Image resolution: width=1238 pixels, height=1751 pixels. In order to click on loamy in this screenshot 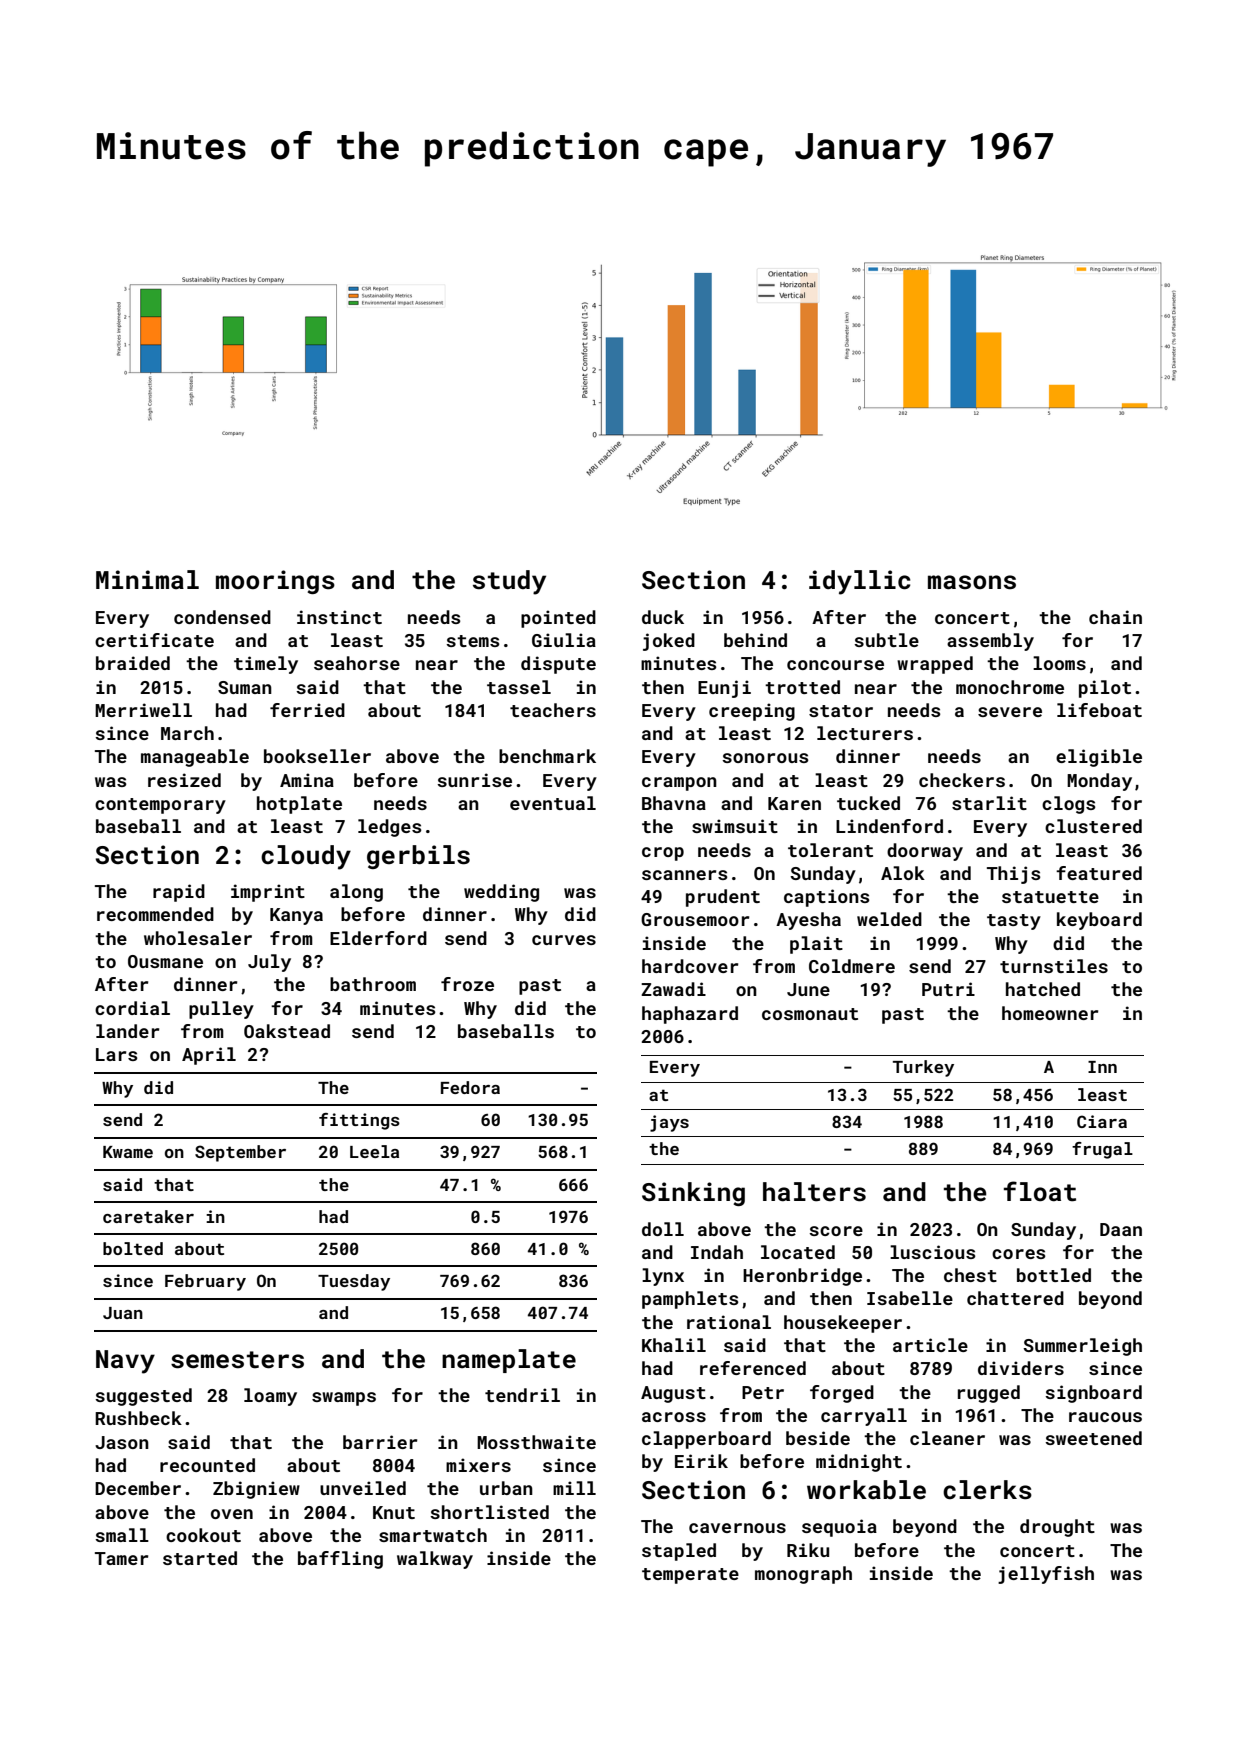, I will do `click(270, 1397)`.
